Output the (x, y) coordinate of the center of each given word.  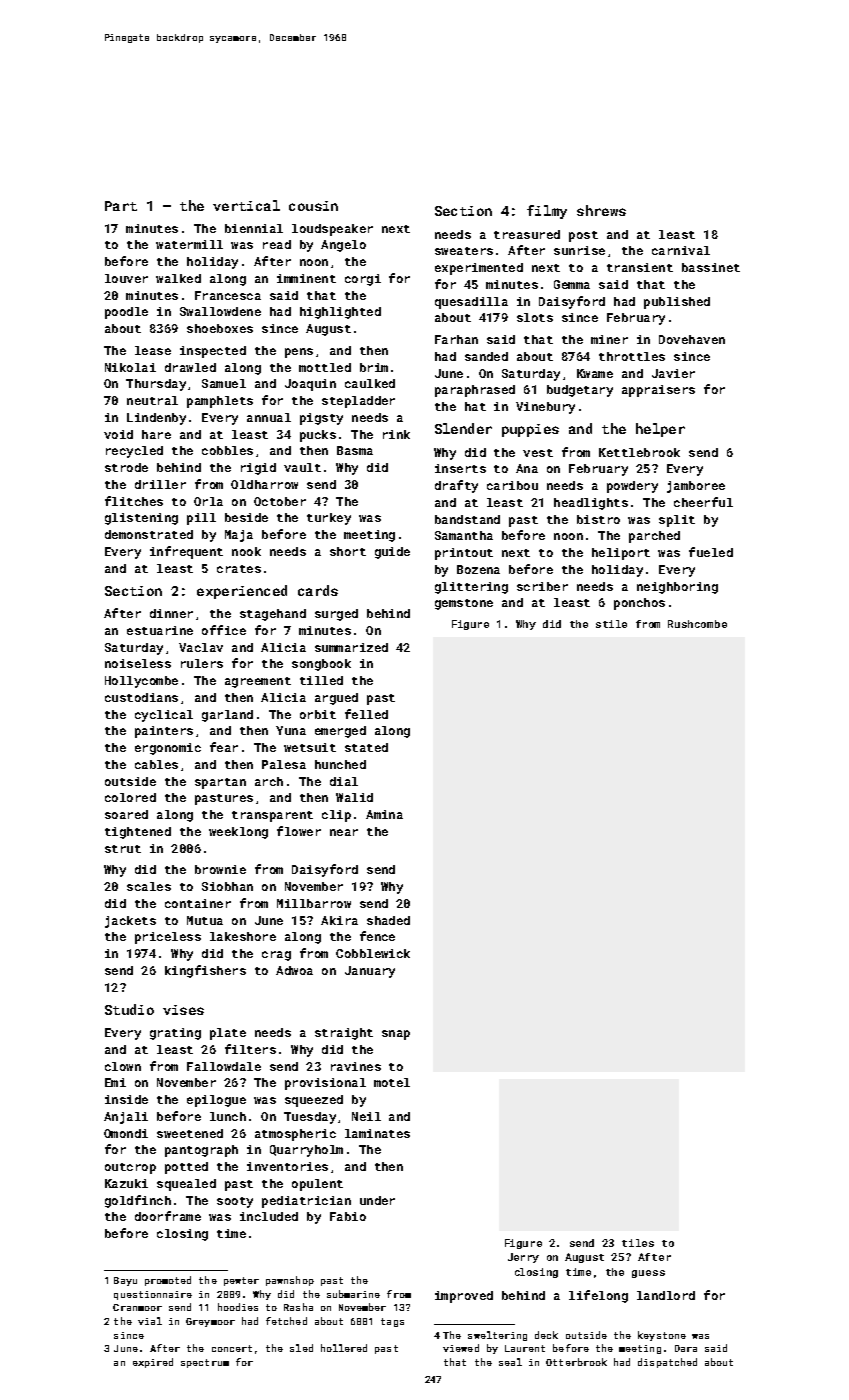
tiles (638, 1243)
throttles (632, 356)
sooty (235, 1202)
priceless (168, 938)
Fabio (348, 1216)
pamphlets (220, 402)
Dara (686, 1348)
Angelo (343, 246)
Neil (366, 1116)
